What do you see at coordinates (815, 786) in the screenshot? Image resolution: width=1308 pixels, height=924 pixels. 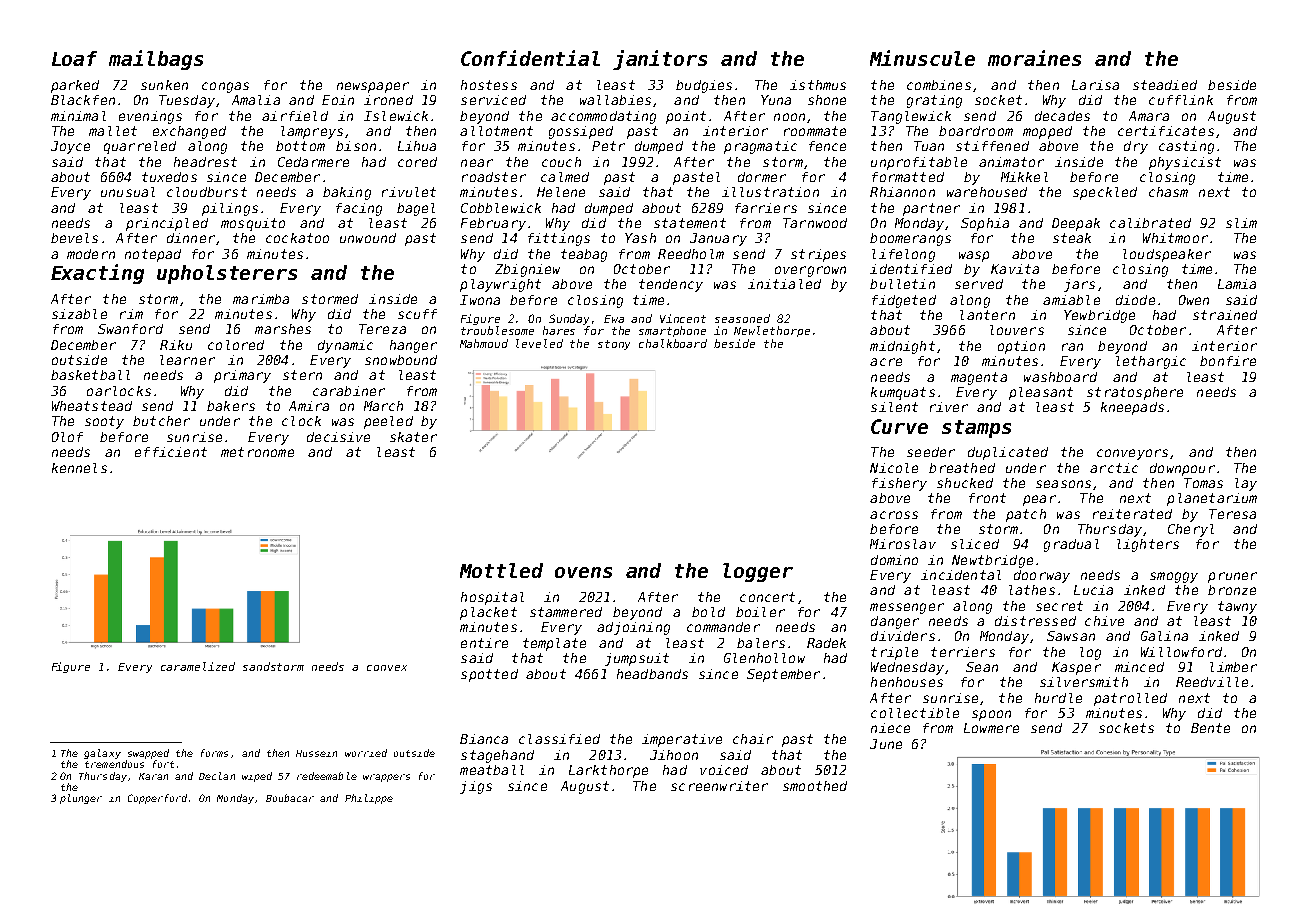 I see `smoothed` at bounding box center [815, 786].
